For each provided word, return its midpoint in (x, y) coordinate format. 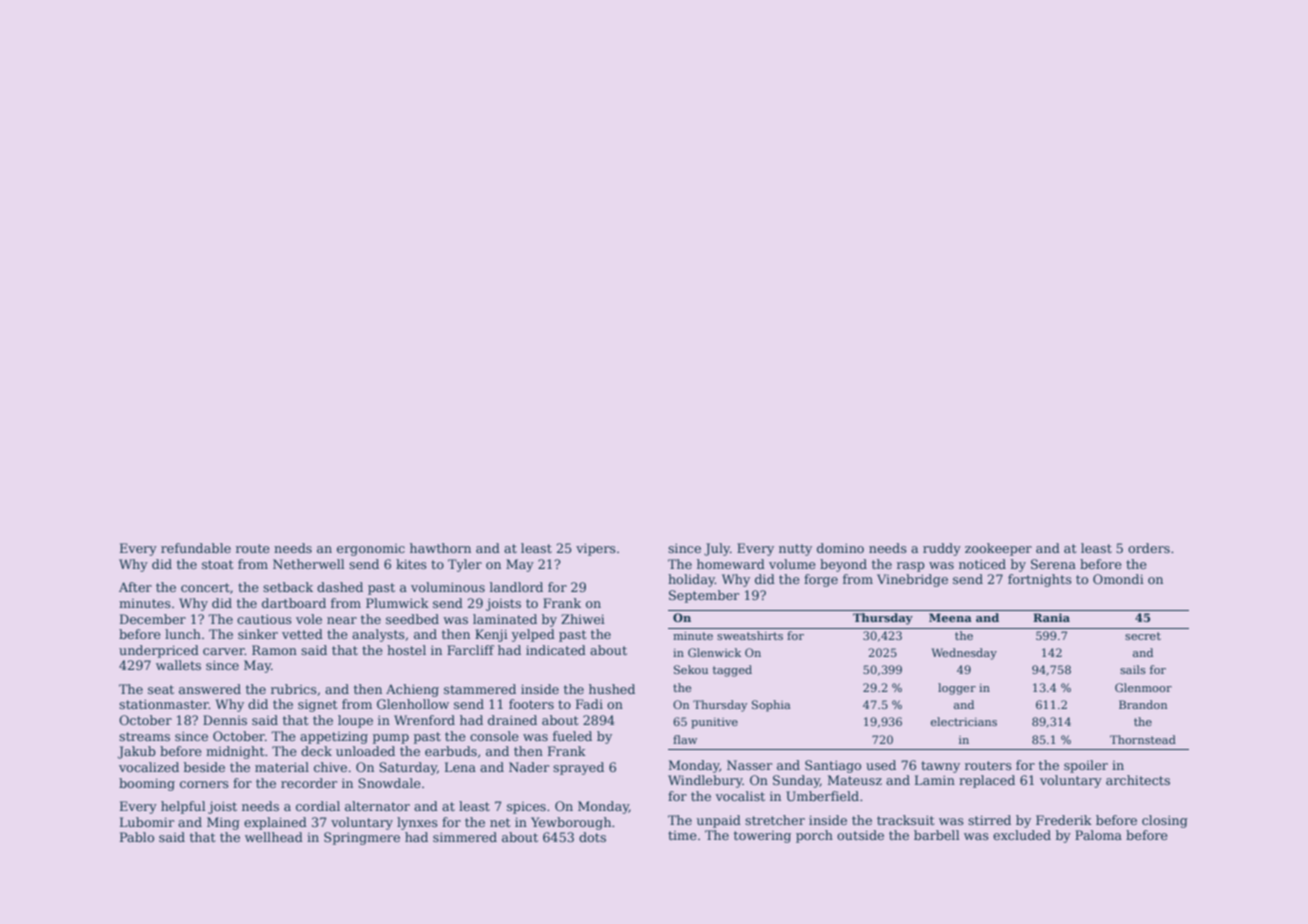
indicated (556, 650)
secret (1143, 636)
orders (1149, 548)
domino (840, 548)
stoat (217, 564)
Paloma (1098, 835)
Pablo (137, 837)
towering (762, 837)
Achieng (412, 690)
